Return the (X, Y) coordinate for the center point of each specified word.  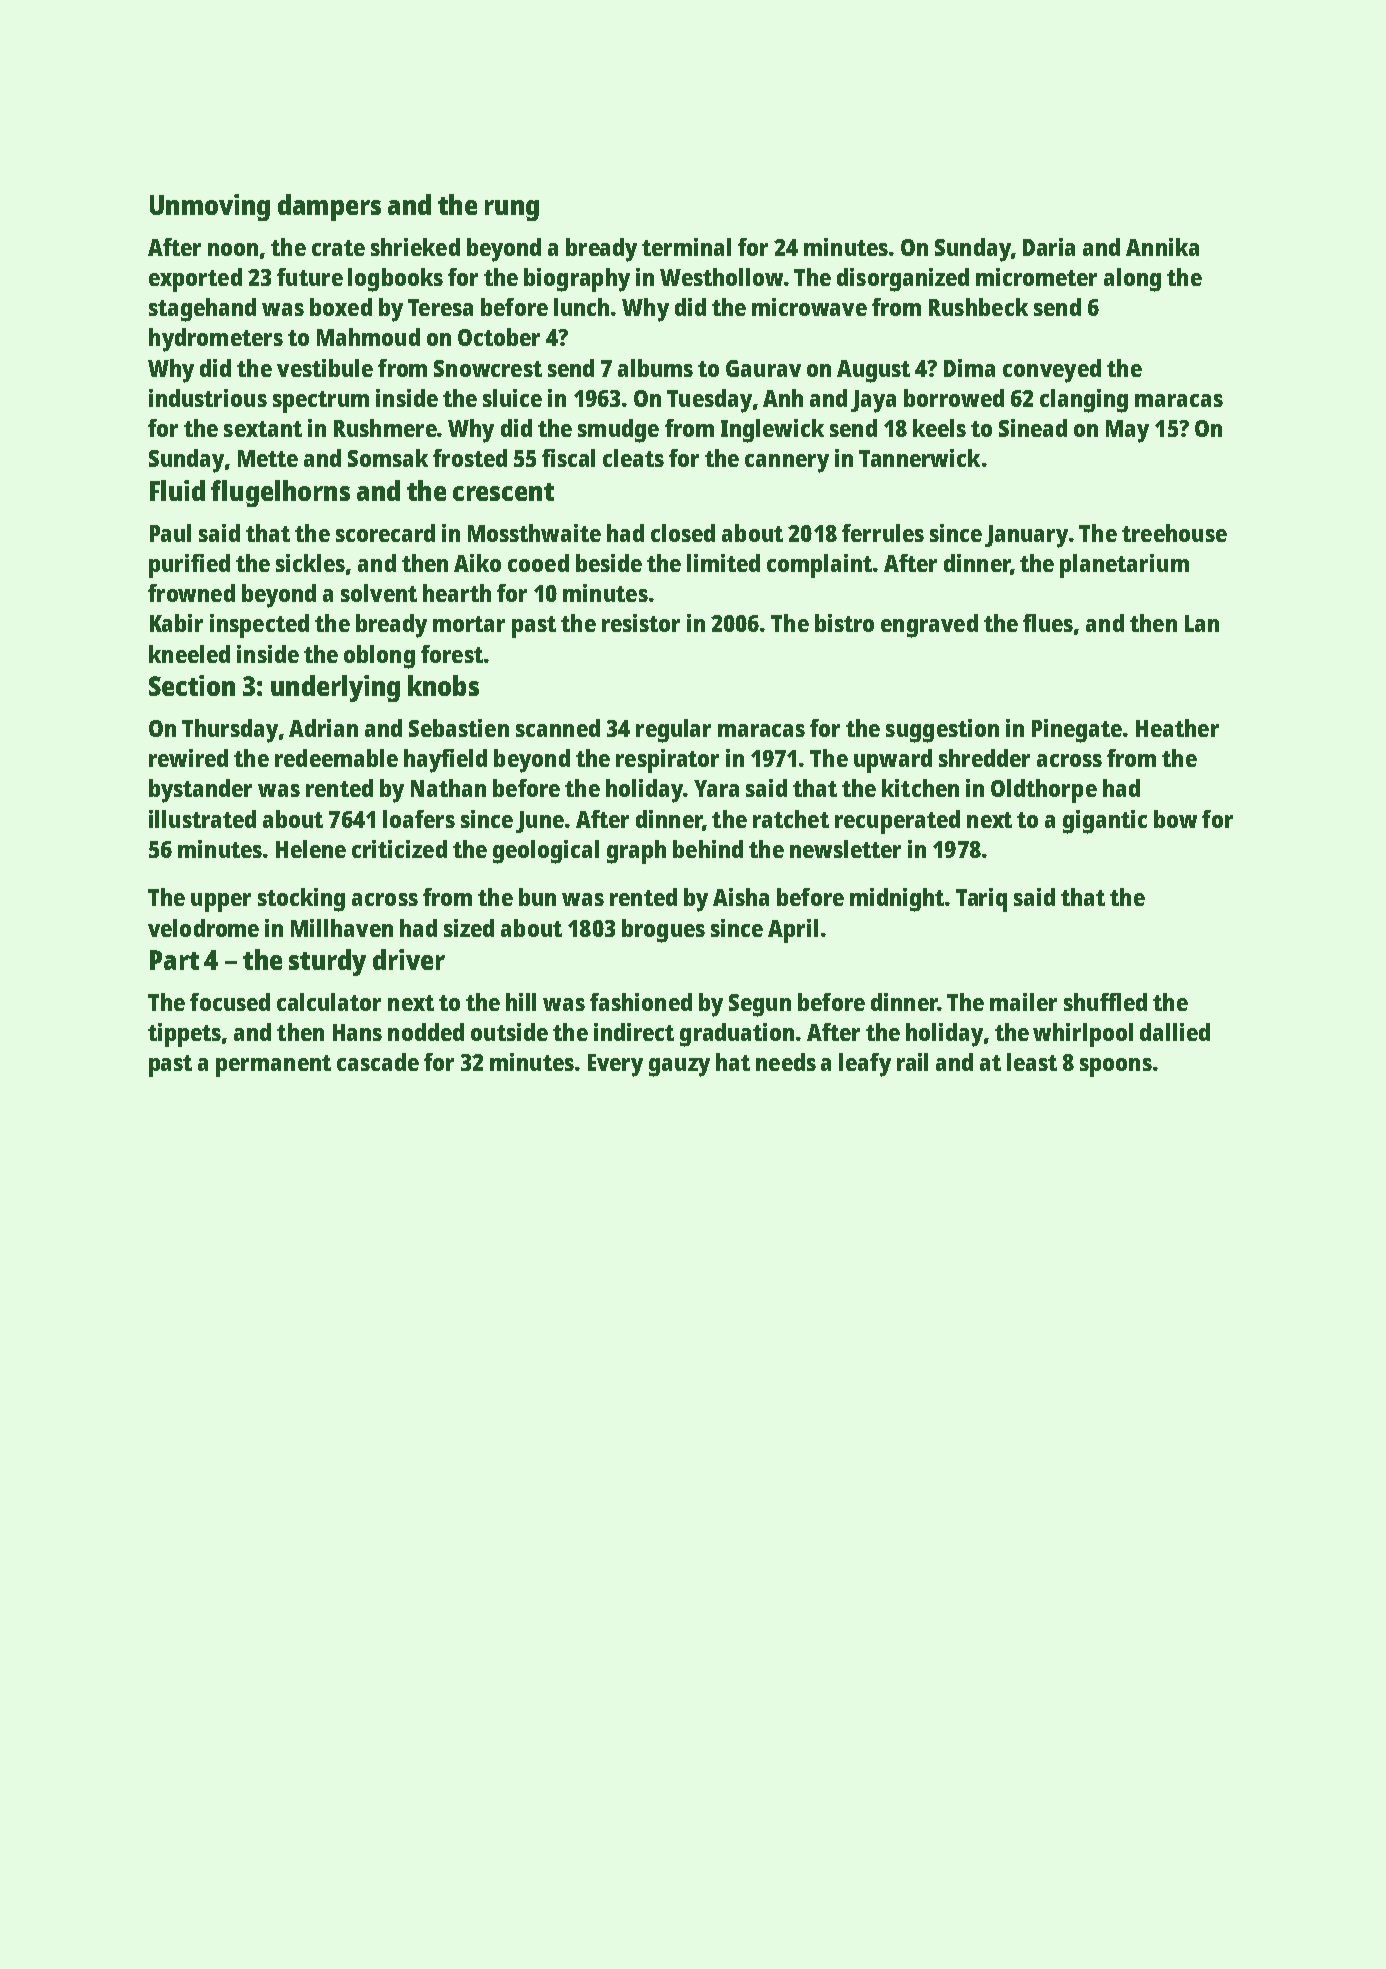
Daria (1049, 247)
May (1127, 431)
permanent (273, 1066)
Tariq (981, 900)
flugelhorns (280, 493)
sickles (310, 563)
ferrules (883, 533)
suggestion (942, 731)
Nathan (448, 788)
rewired (188, 758)
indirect (634, 1032)
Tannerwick (919, 458)
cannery (787, 463)
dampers (329, 207)
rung (512, 210)
